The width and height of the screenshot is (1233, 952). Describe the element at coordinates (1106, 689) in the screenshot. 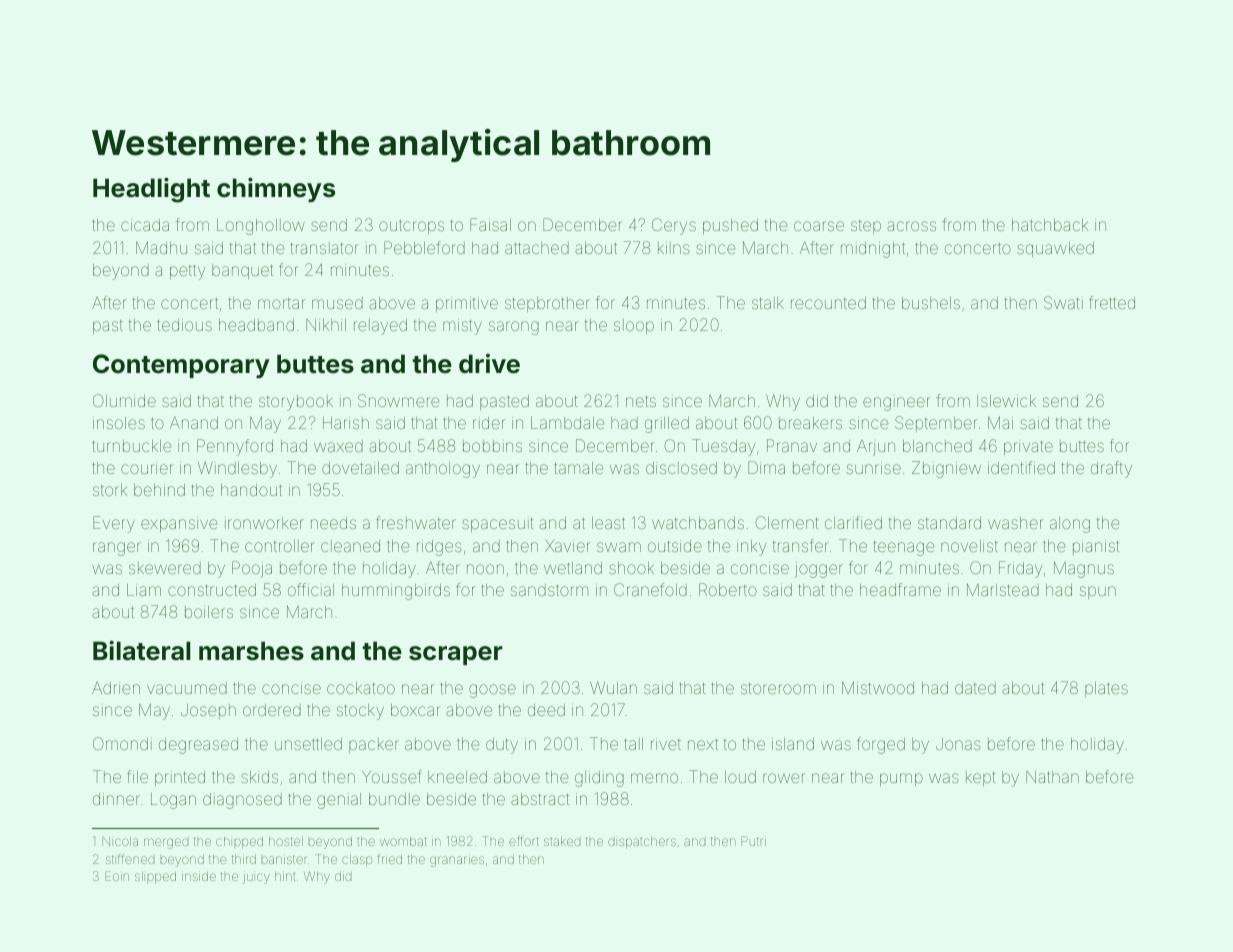

I see `plates` at that location.
